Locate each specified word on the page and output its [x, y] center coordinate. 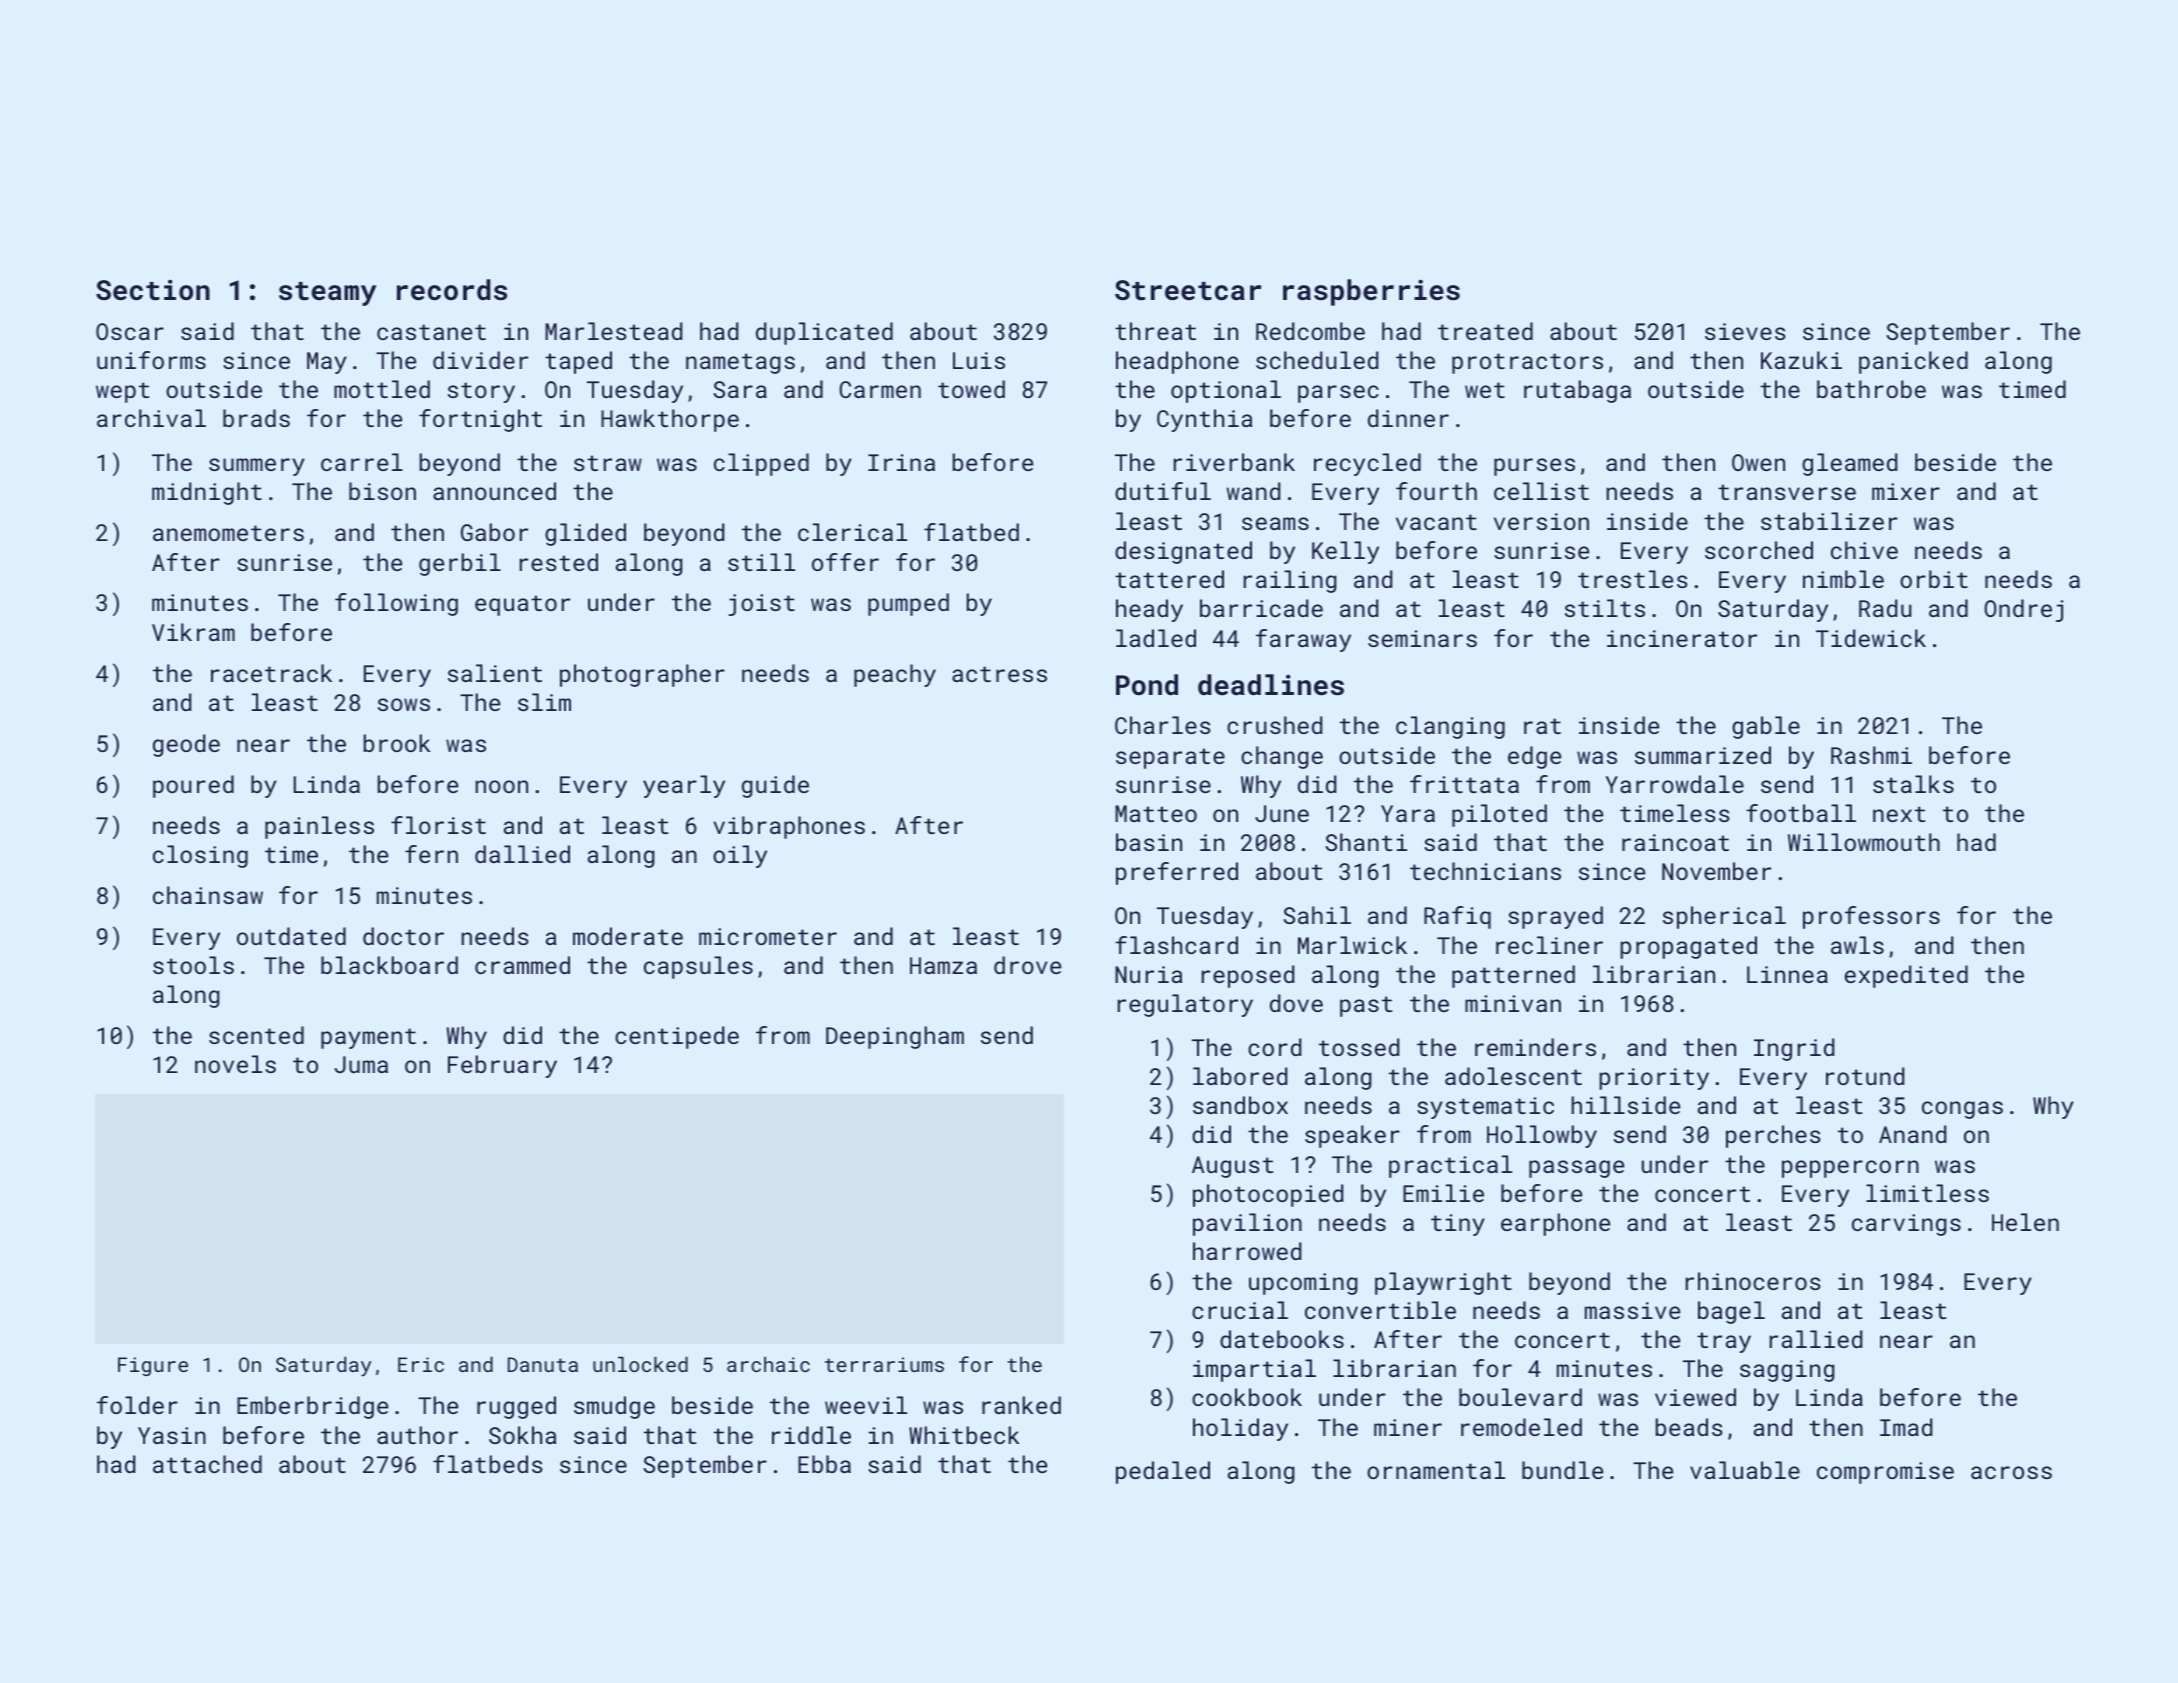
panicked [1913, 362]
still [761, 562]
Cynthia [1204, 420]
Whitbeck [964, 1435]
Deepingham [895, 1037]
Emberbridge [312, 1407]
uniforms [151, 360]
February [502, 1066]
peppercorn [1850, 1169]
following [396, 604]
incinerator [1682, 638]
